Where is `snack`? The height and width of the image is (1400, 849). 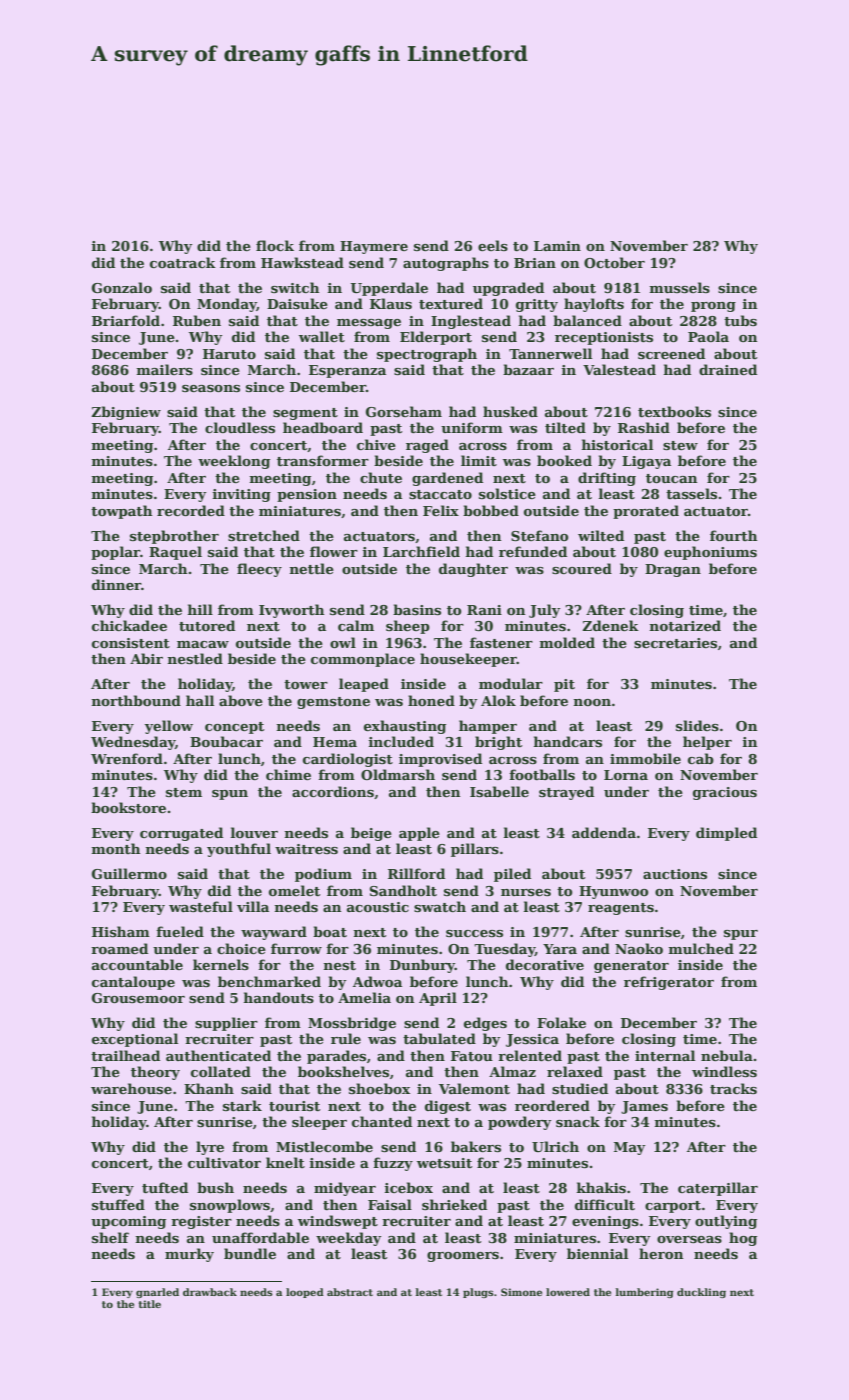 snack is located at coordinates (578, 1121).
